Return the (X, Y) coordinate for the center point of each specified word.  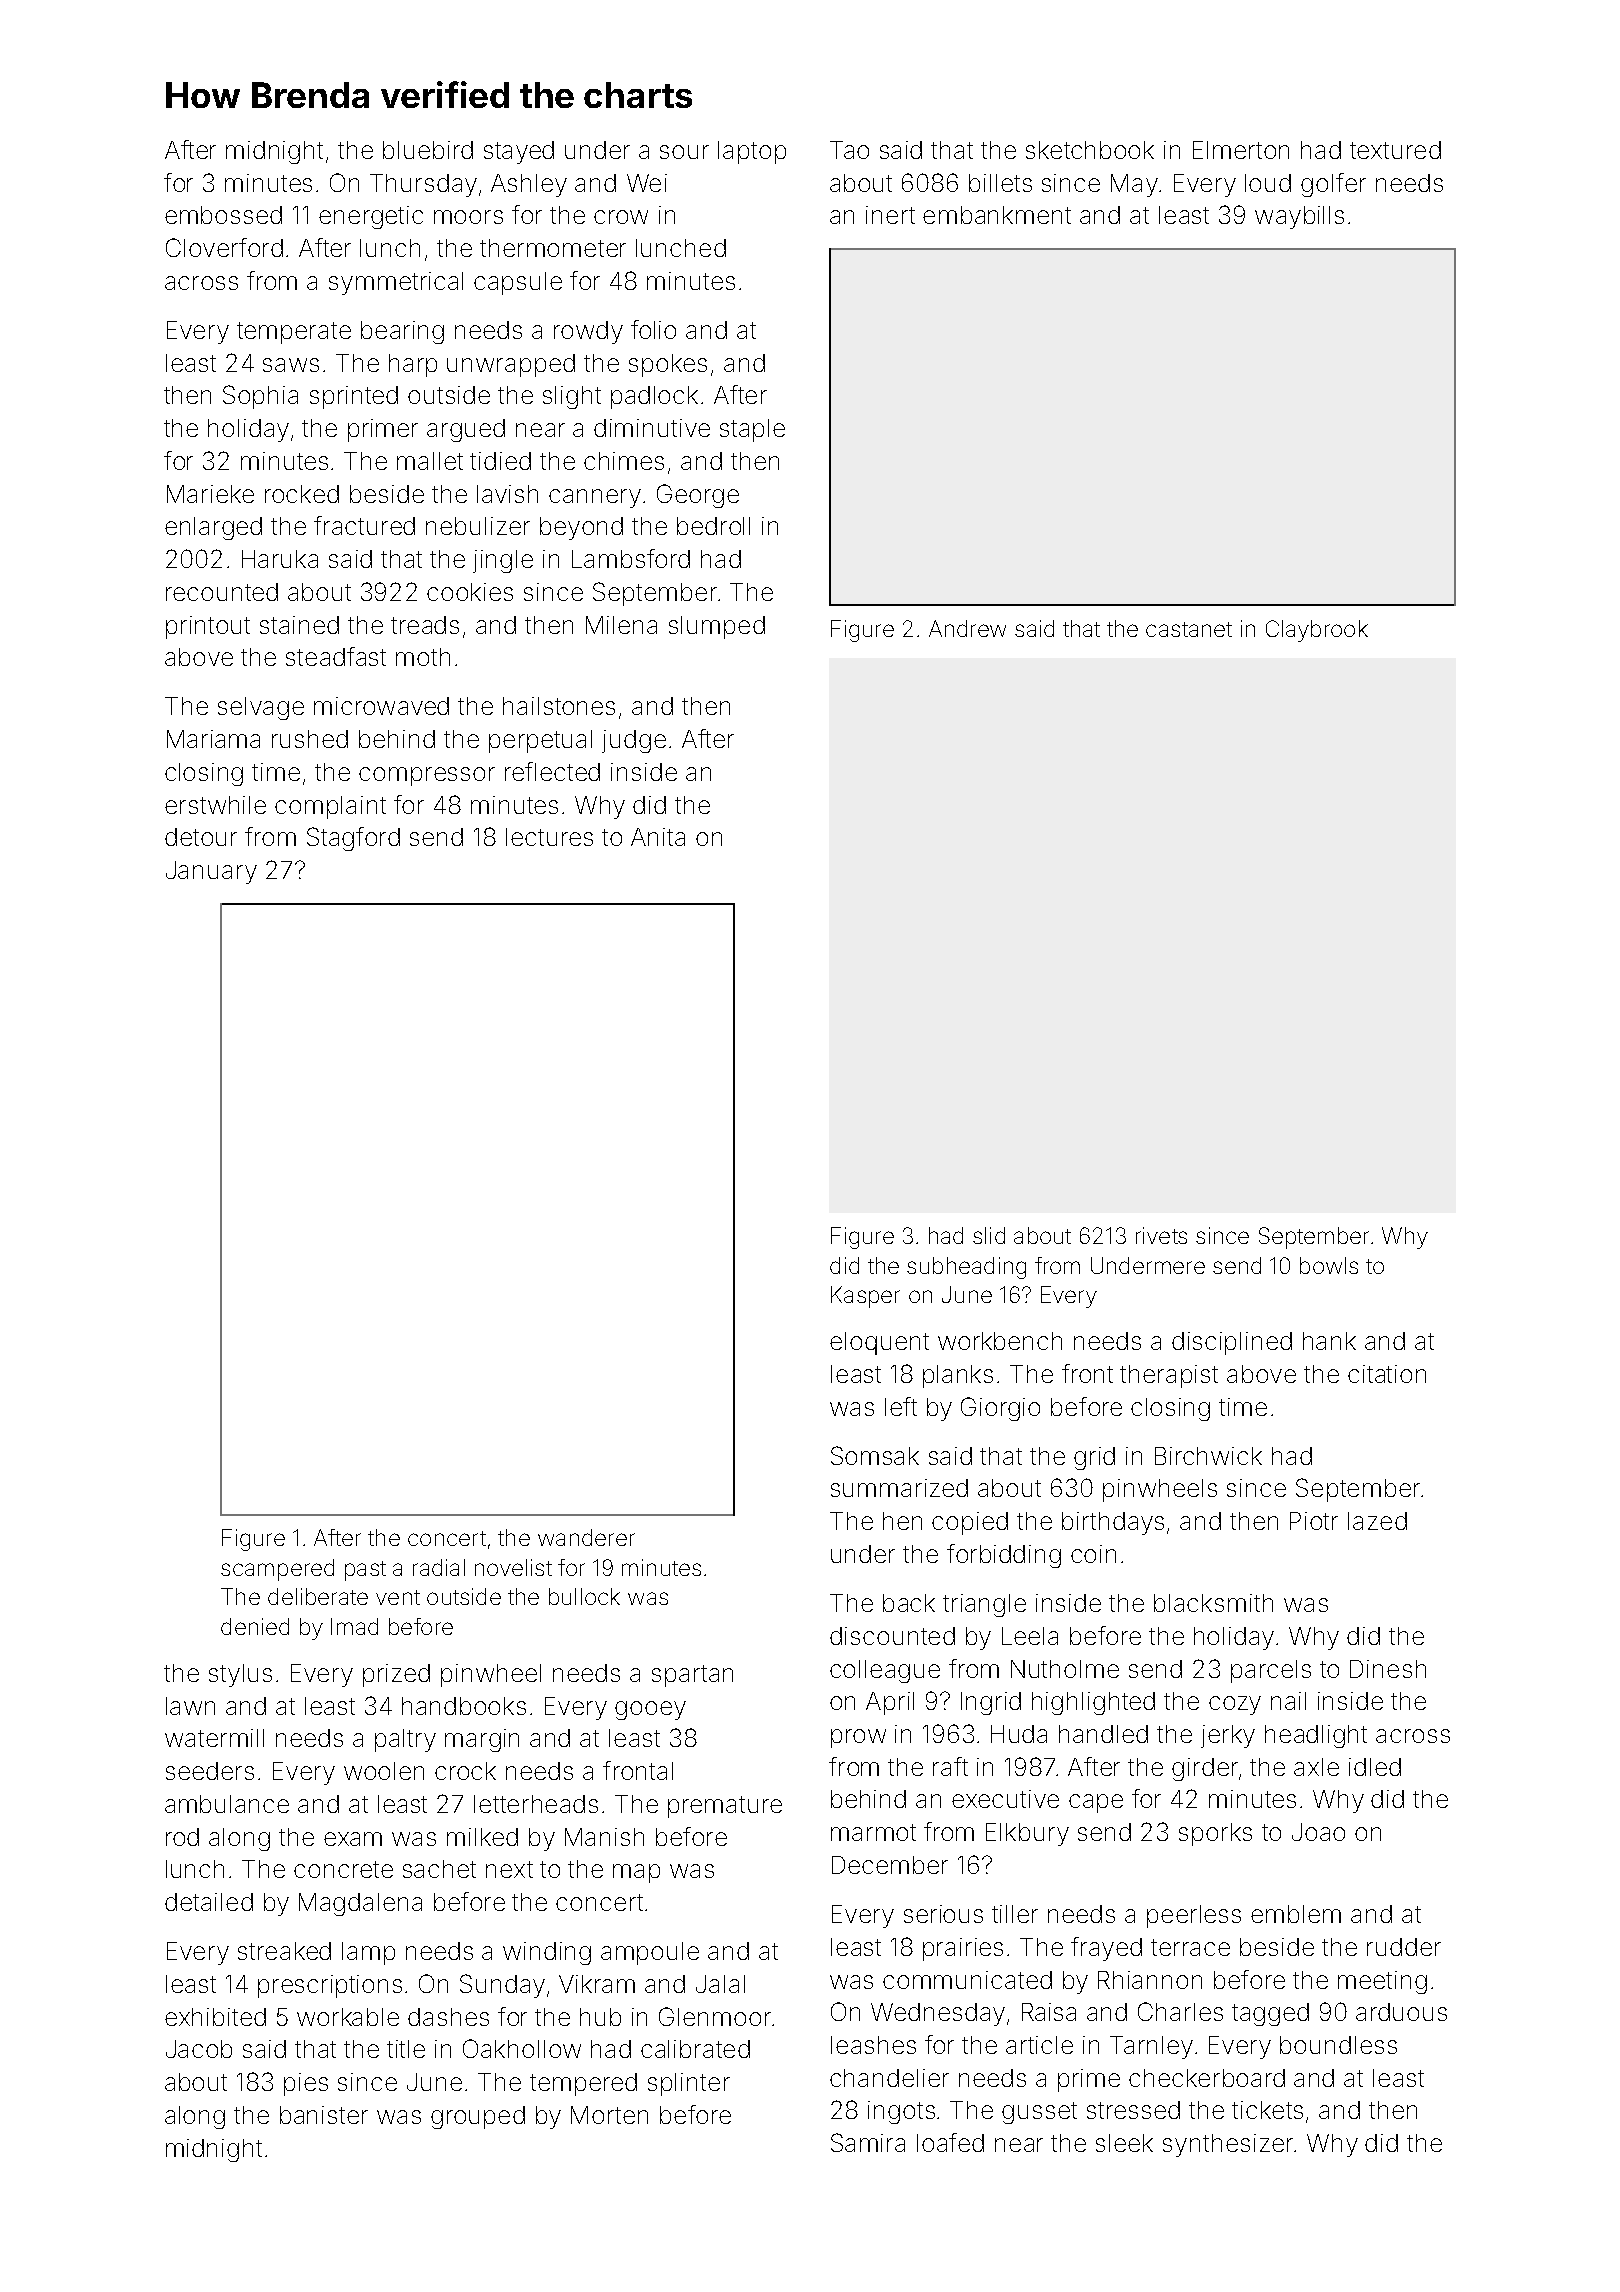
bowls (1329, 1265)
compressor (427, 776)
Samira (868, 2142)
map (636, 1873)
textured (1395, 150)
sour (684, 152)
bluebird (428, 150)
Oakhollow (522, 2048)
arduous (1401, 2012)
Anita (658, 837)
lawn (190, 1706)
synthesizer (1228, 2145)
